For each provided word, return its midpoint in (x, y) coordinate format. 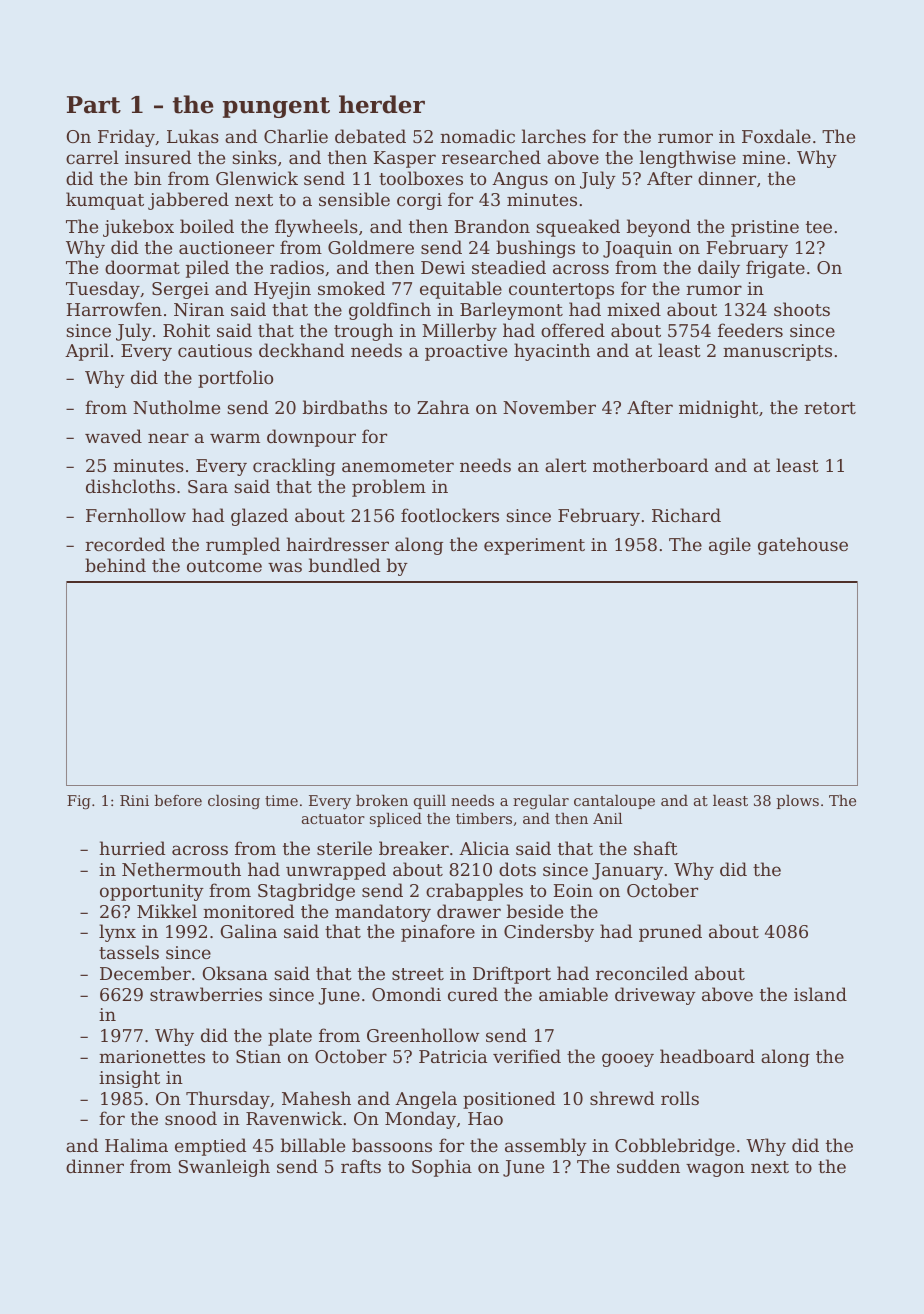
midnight (718, 409)
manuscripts (777, 352)
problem (389, 488)
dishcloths (130, 486)
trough (363, 332)
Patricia (453, 1056)
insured (158, 157)
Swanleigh (224, 1168)
